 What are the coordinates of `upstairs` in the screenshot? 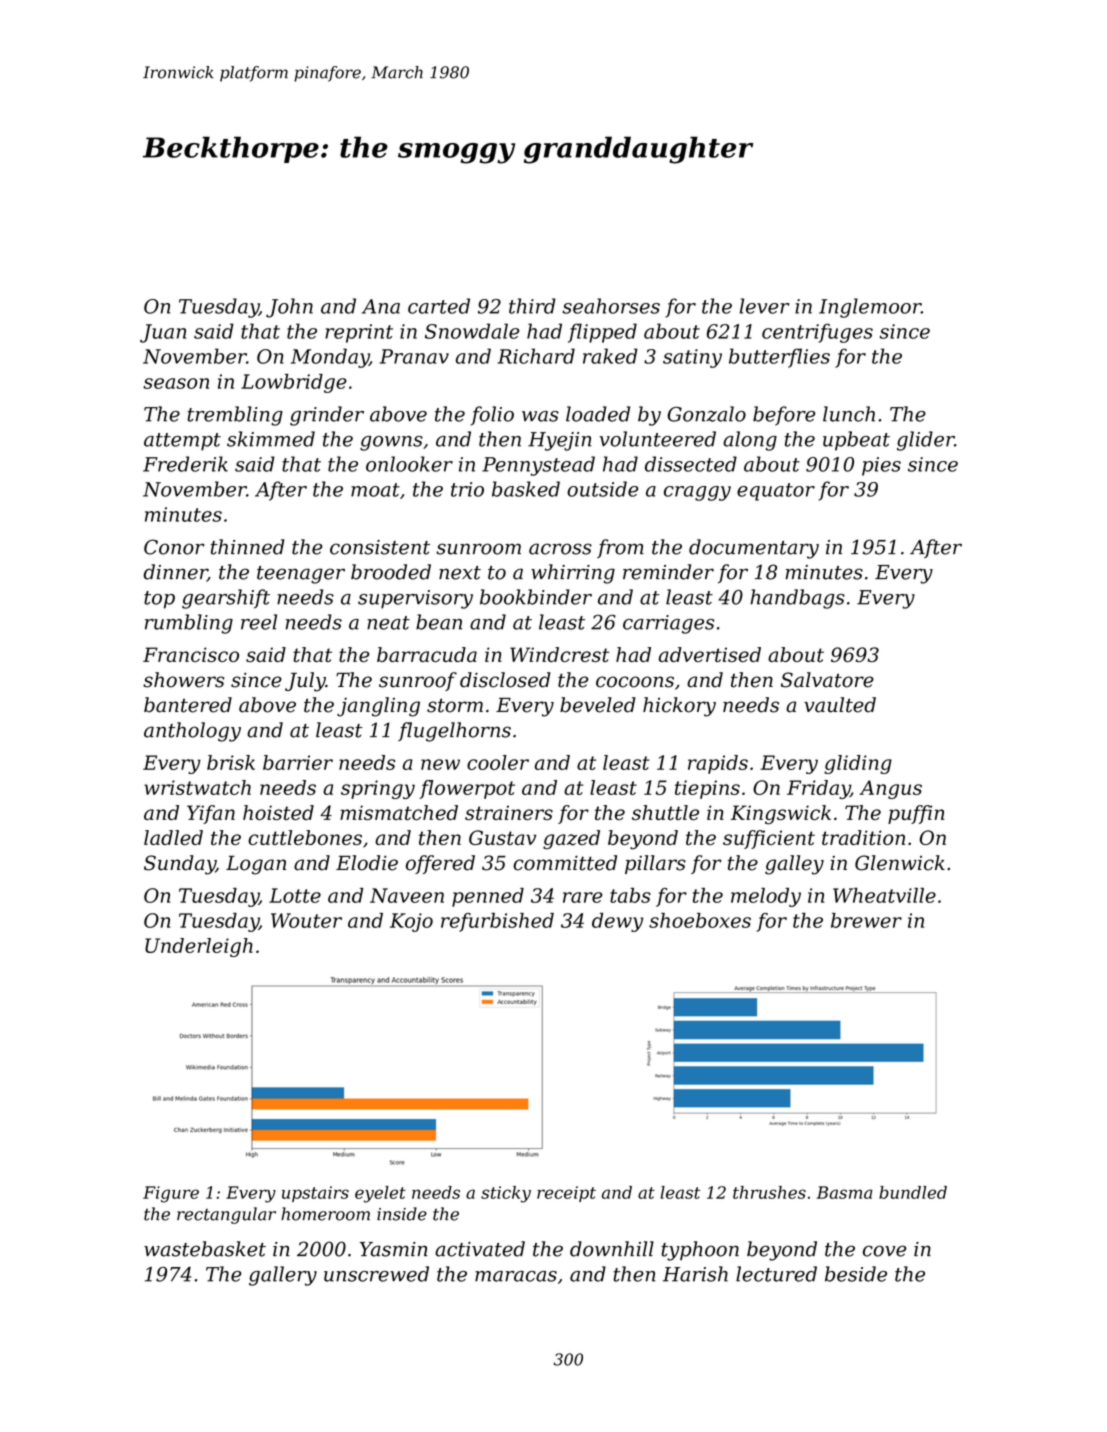 It's located at (315, 1194).
